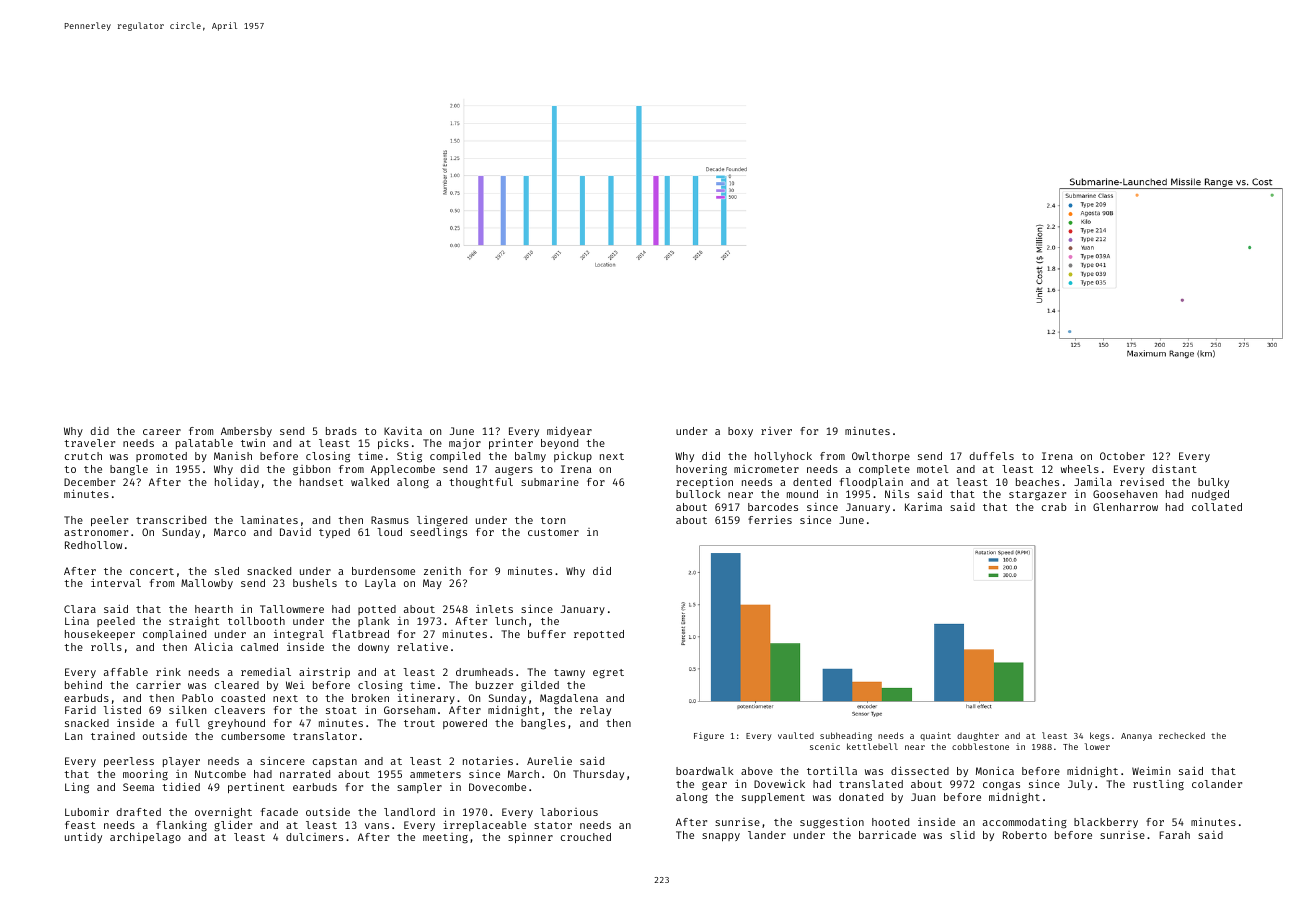 This document has height=924, width=1308. What do you see at coordinates (106, 647) in the document?
I see `rolls` at bounding box center [106, 647].
